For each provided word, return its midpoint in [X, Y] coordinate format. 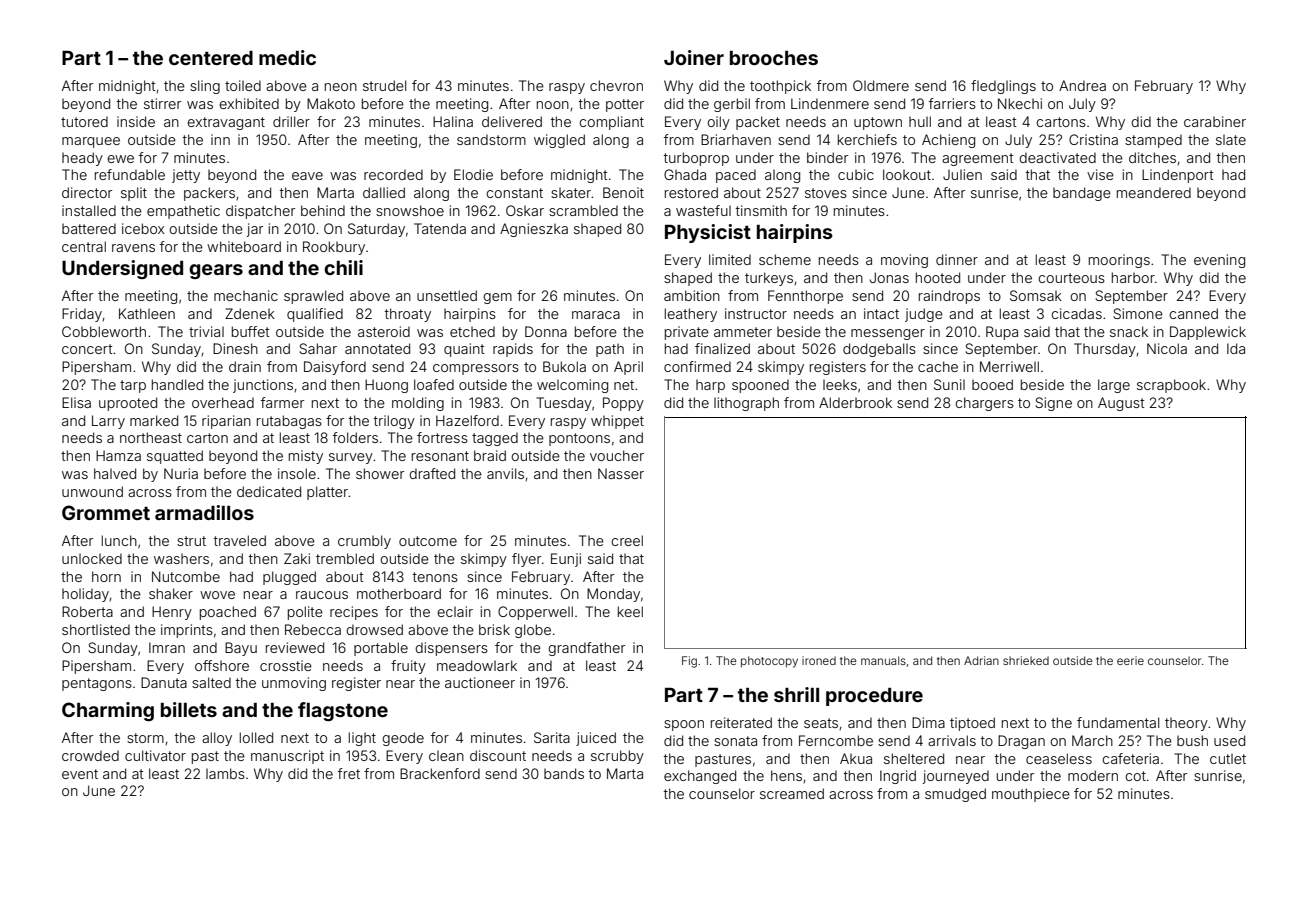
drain [245, 366]
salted [211, 682]
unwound [92, 491]
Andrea [1082, 85]
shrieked [1026, 660]
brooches [774, 58]
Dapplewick [1208, 333]
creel [627, 540]
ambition [692, 295]
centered [211, 58]
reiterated [741, 722]
